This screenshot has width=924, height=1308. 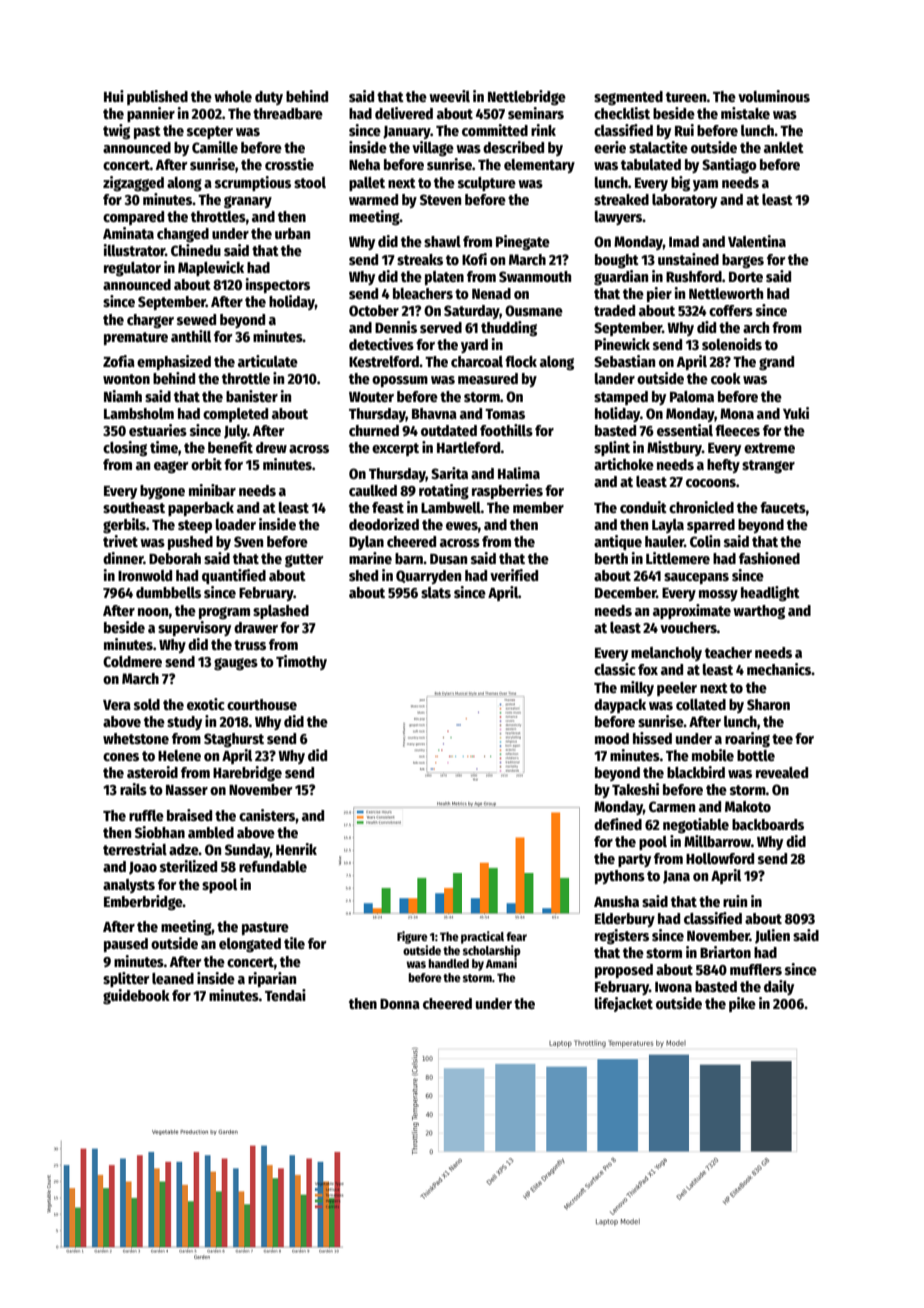 What do you see at coordinates (296, 849) in the screenshot?
I see `Henrik` at bounding box center [296, 849].
